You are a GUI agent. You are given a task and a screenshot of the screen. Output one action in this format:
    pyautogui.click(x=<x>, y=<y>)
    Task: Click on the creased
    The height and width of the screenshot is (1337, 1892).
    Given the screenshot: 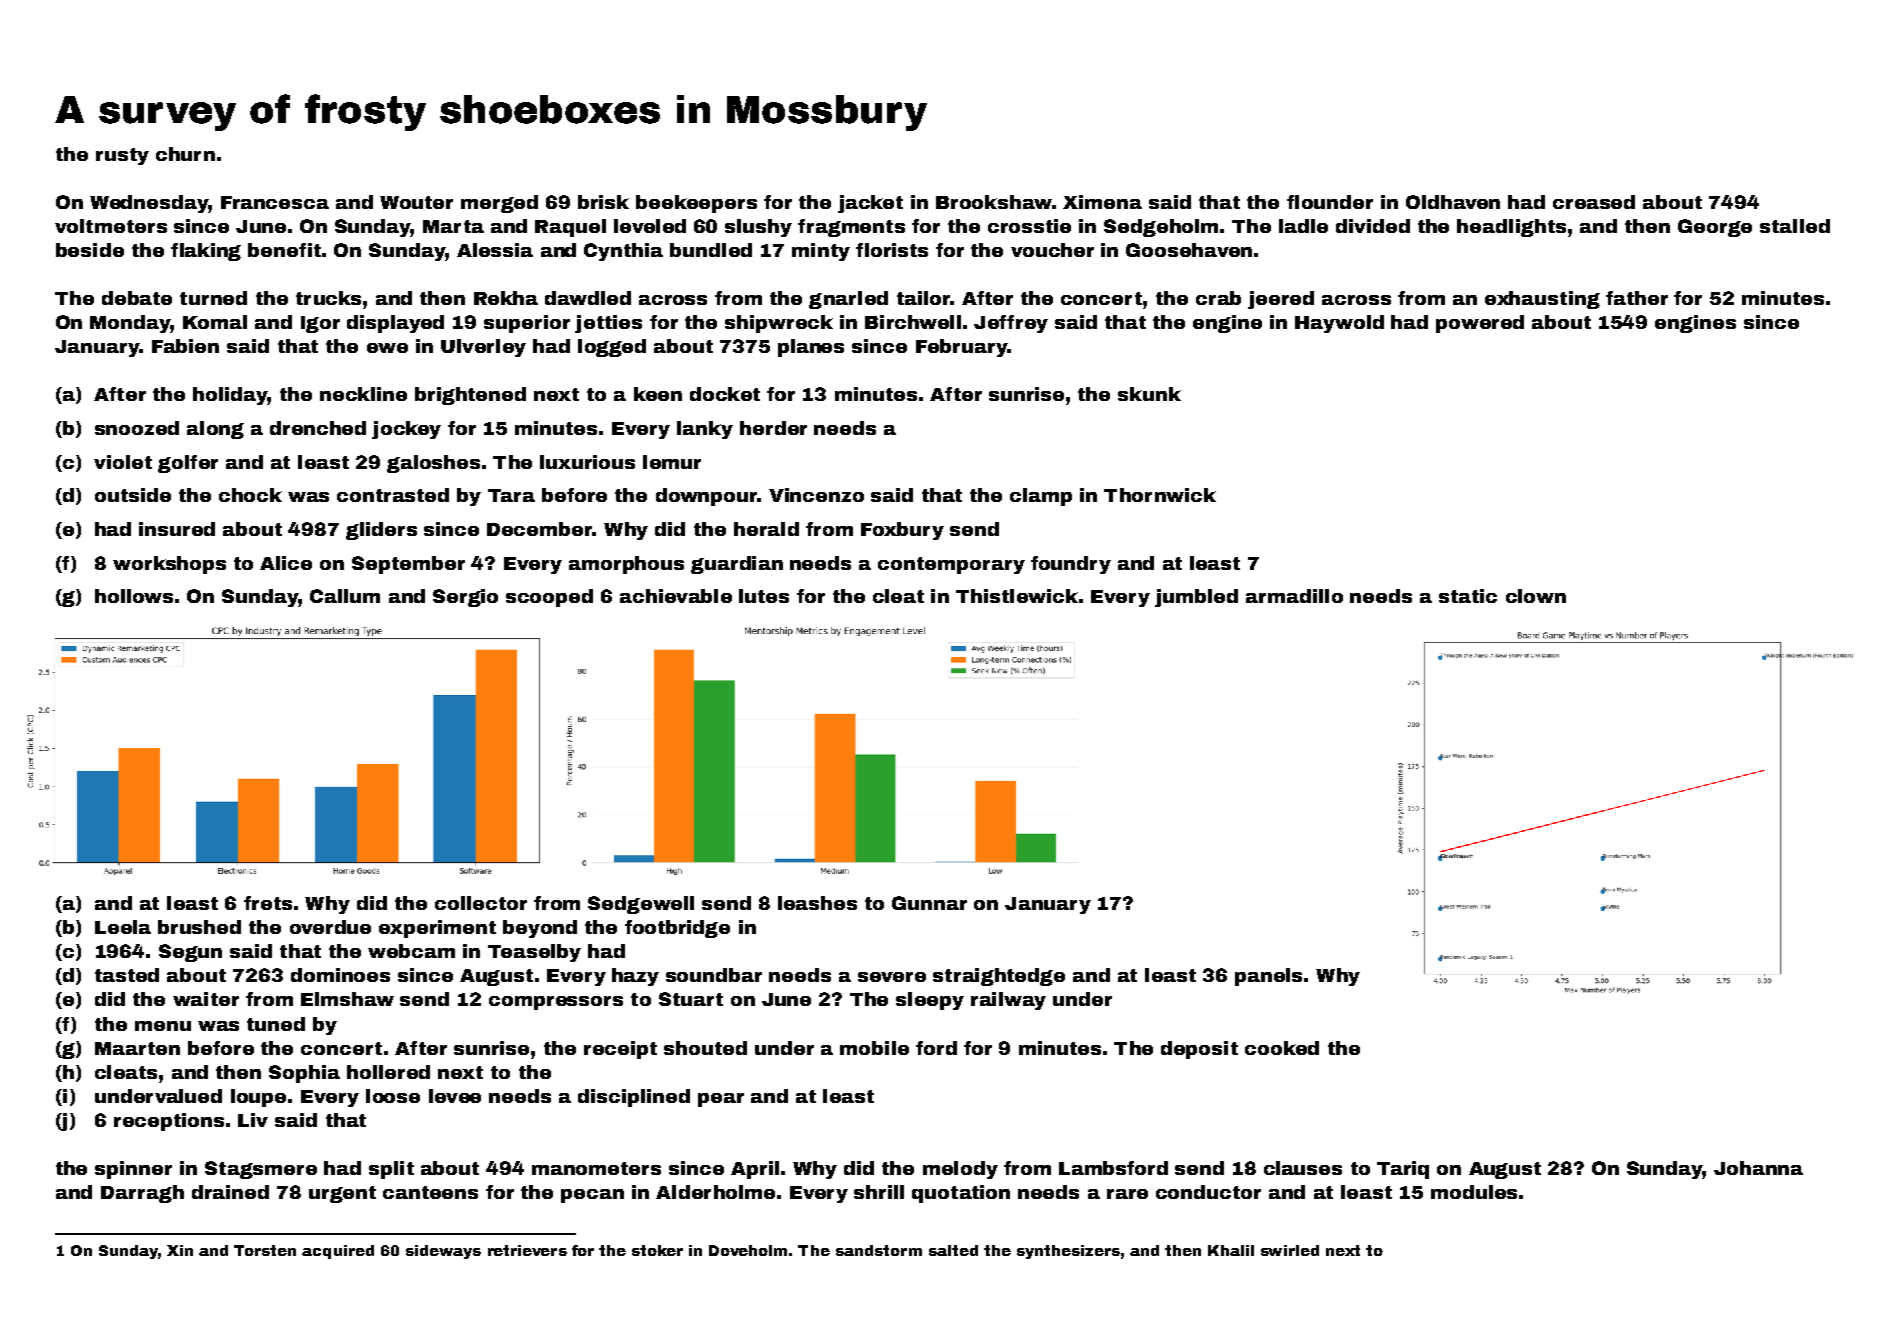 What is the action you would take?
    pyautogui.click(x=1594, y=202)
